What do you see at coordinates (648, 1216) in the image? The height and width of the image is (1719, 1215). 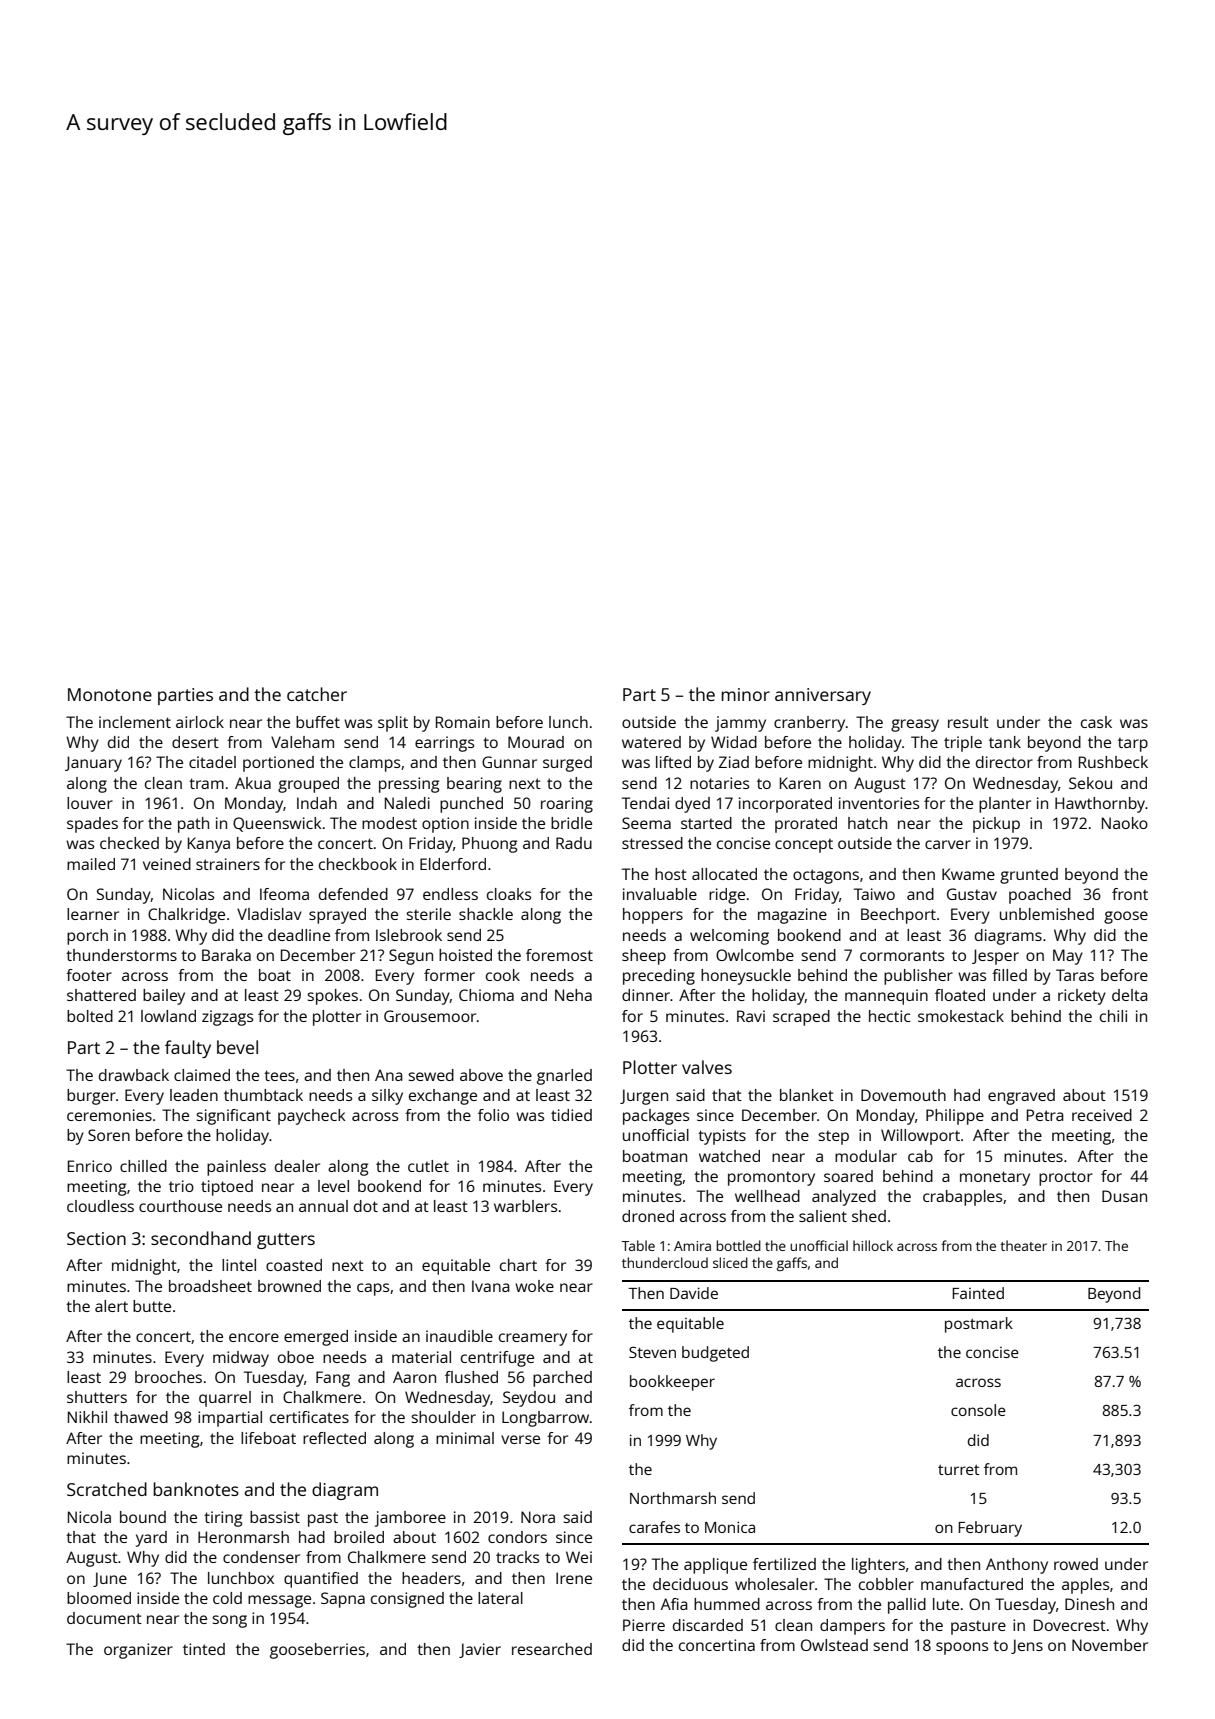 I see `droned` at bounding box center [648, 1216].
